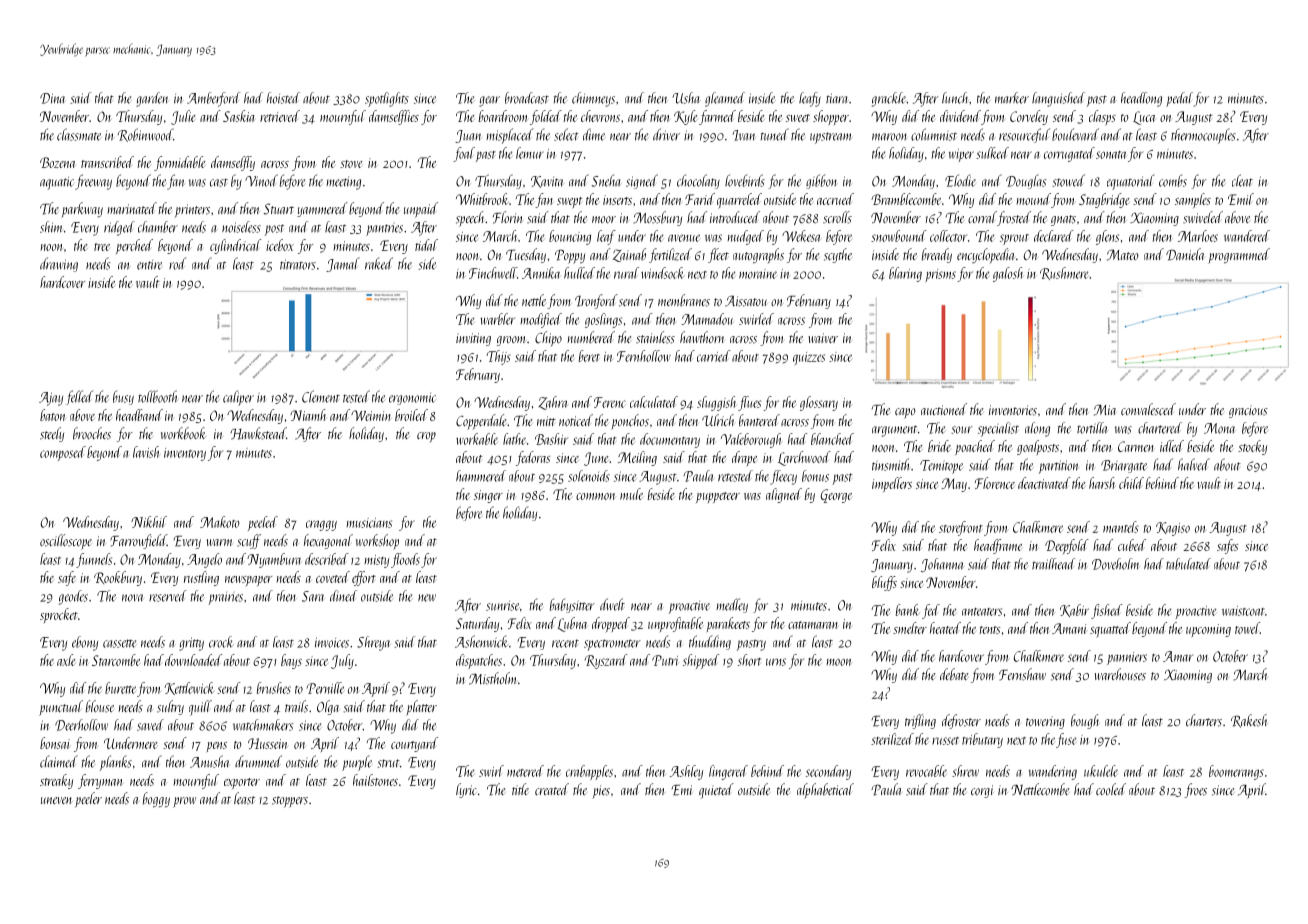 This screenshot has width=1308, height=924. What do you see at coordinates (421, 708) in the screenshot?
I see `platter` at bounding box center [421, 708].
